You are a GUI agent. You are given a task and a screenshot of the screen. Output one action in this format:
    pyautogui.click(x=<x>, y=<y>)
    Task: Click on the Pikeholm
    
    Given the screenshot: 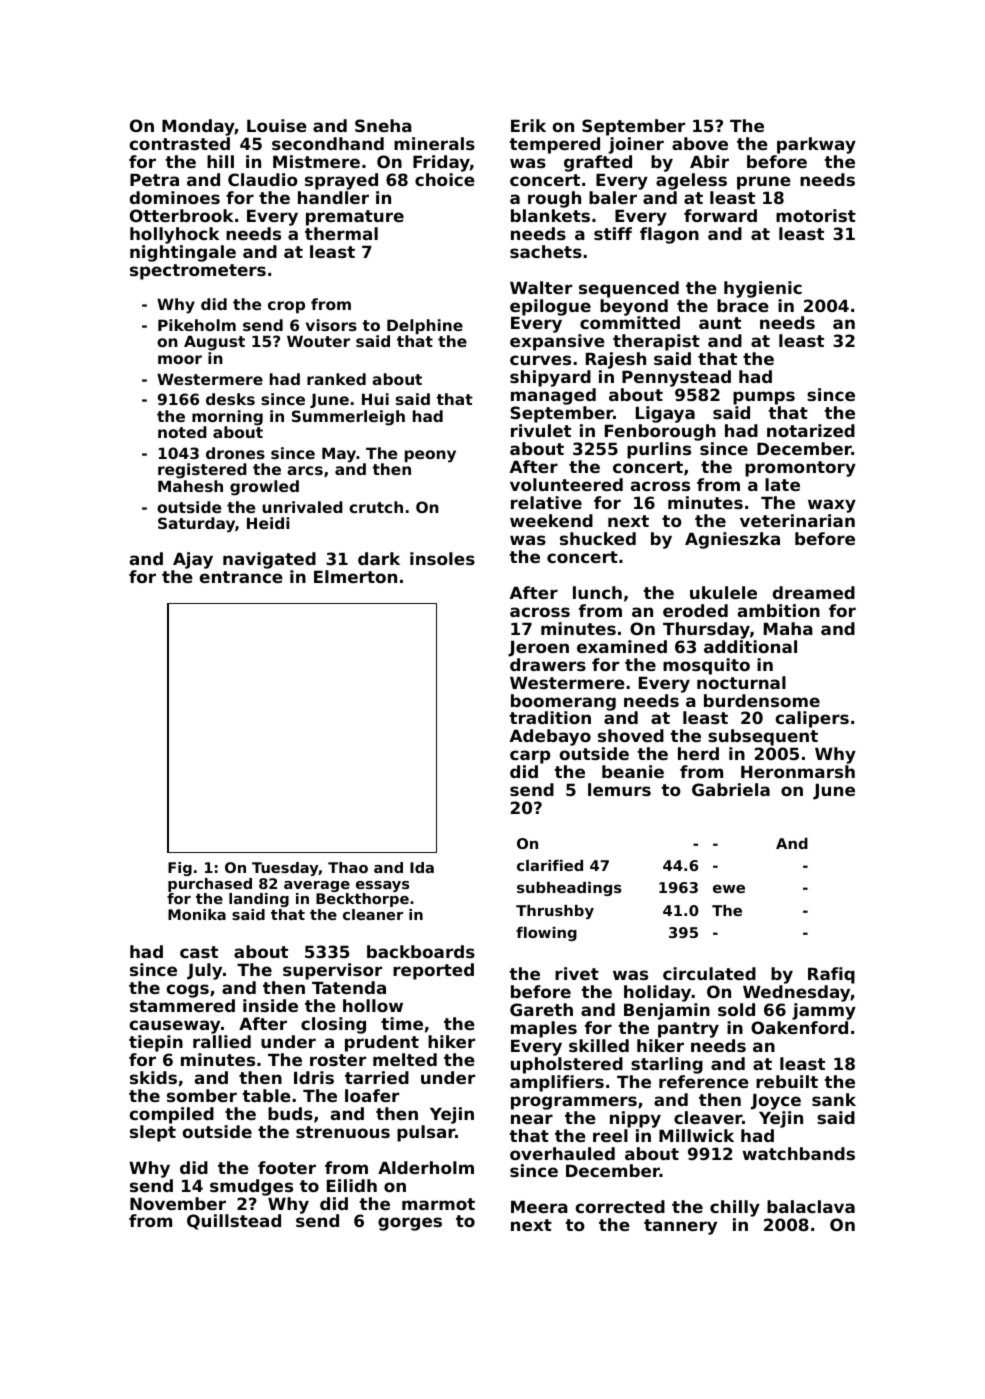 What is the action you would take?
    pyautogui.click(x=197, y=325)
